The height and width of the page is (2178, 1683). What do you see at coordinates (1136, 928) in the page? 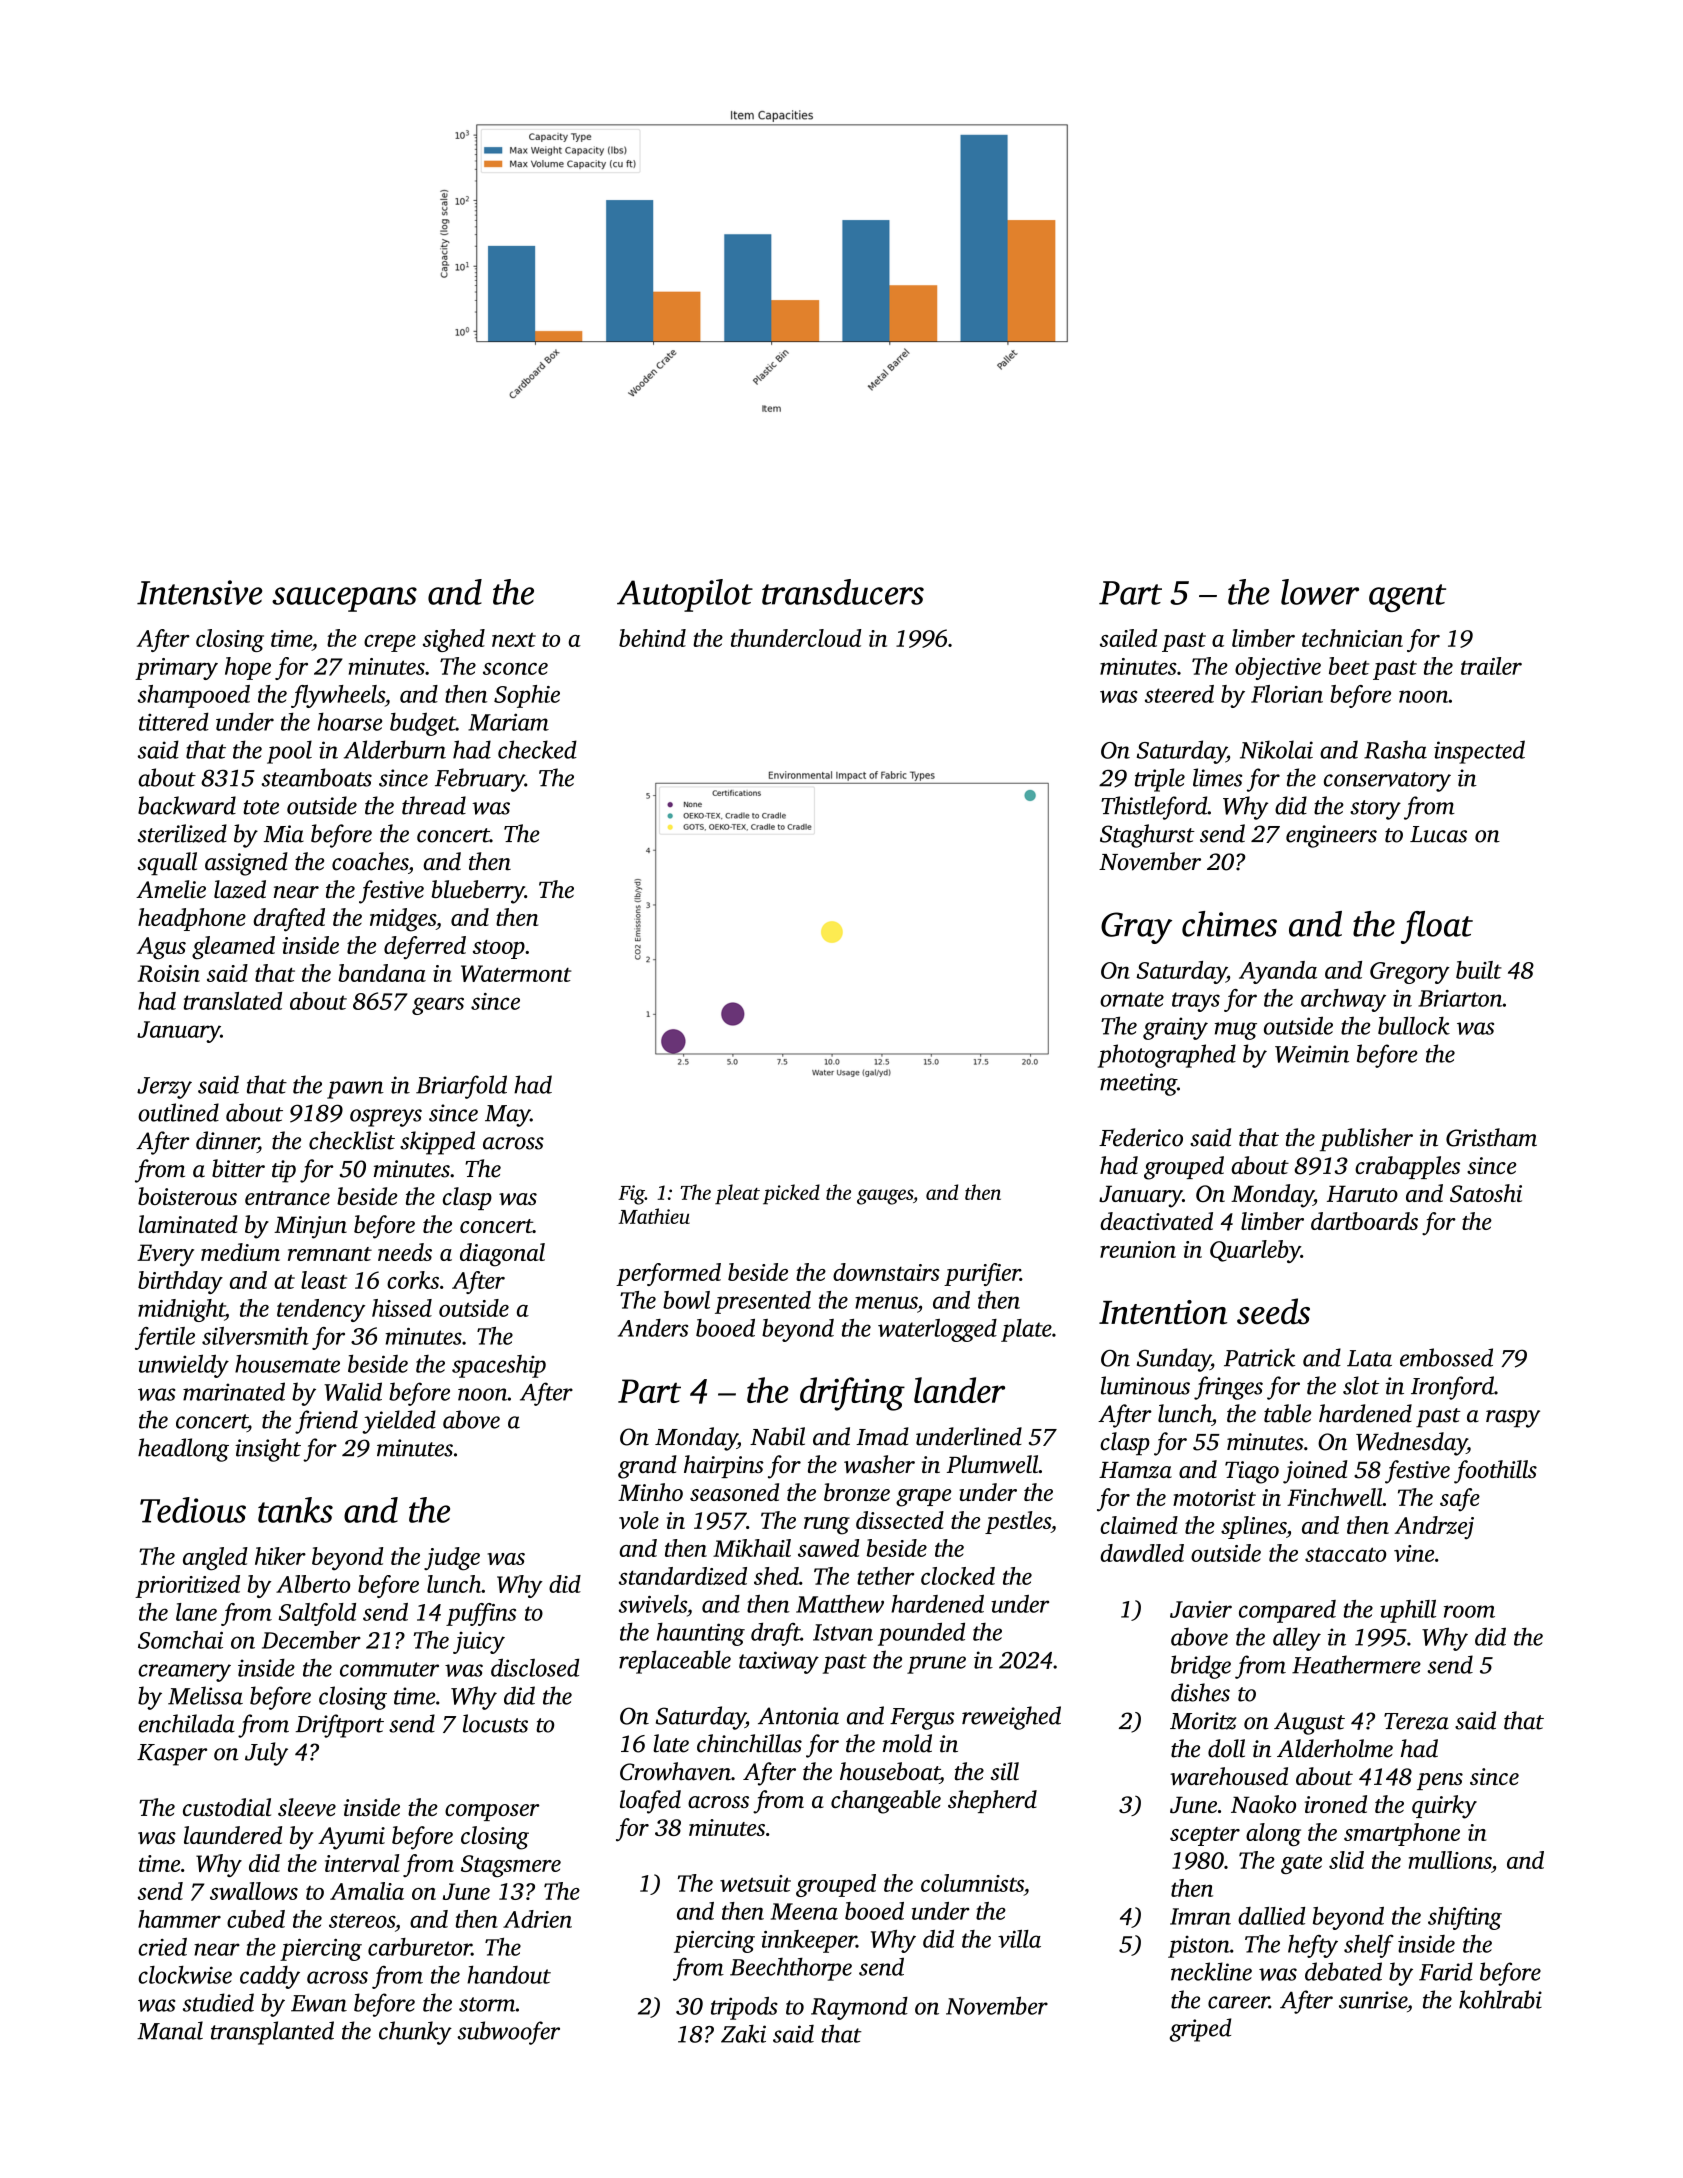
I see `Gray` at bounding box center [1136, 928].
